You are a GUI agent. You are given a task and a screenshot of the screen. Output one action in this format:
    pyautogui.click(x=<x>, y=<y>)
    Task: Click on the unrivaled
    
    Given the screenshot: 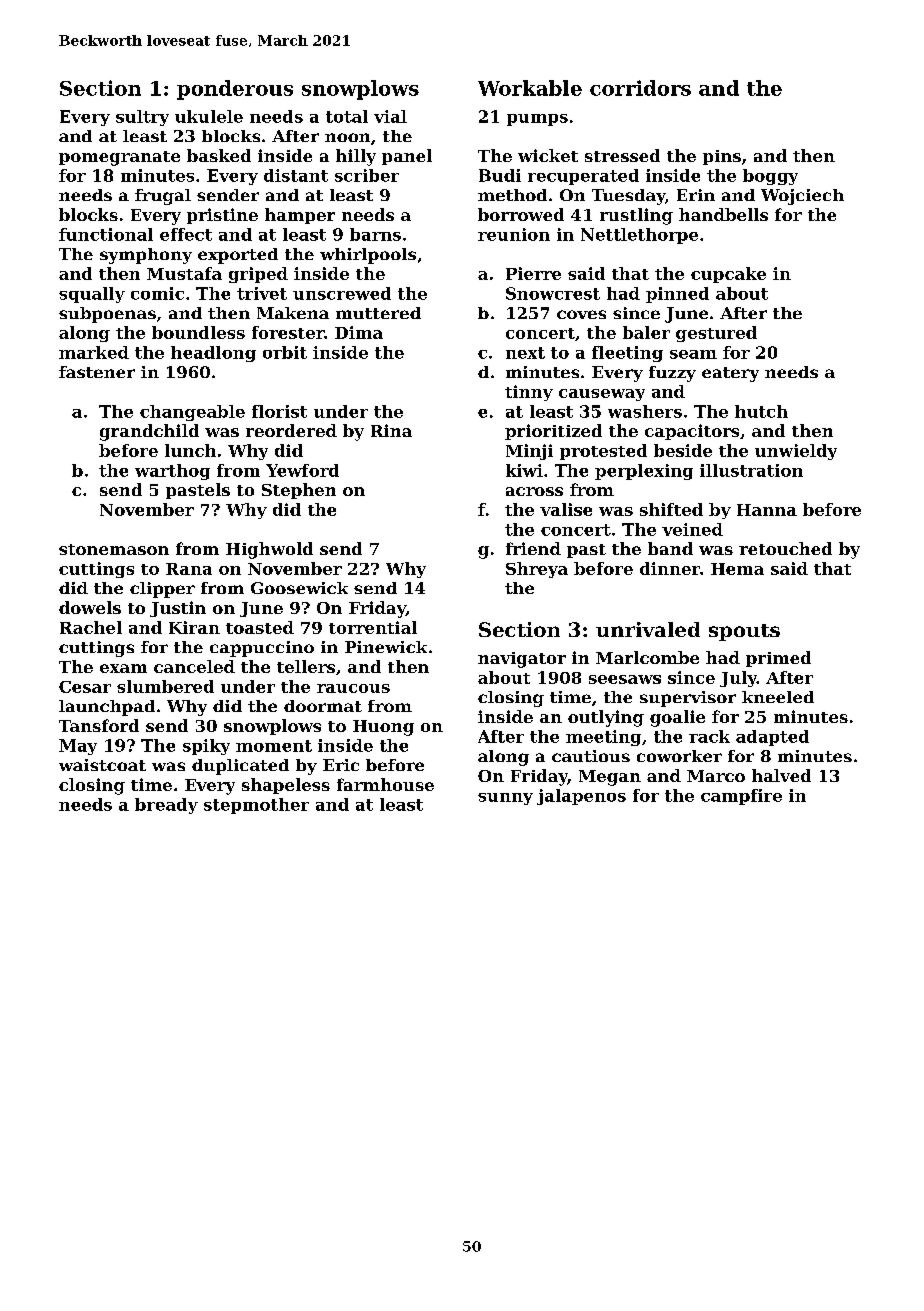 What is the action you would take?
    pyautogui.click(x=648, y=629)
